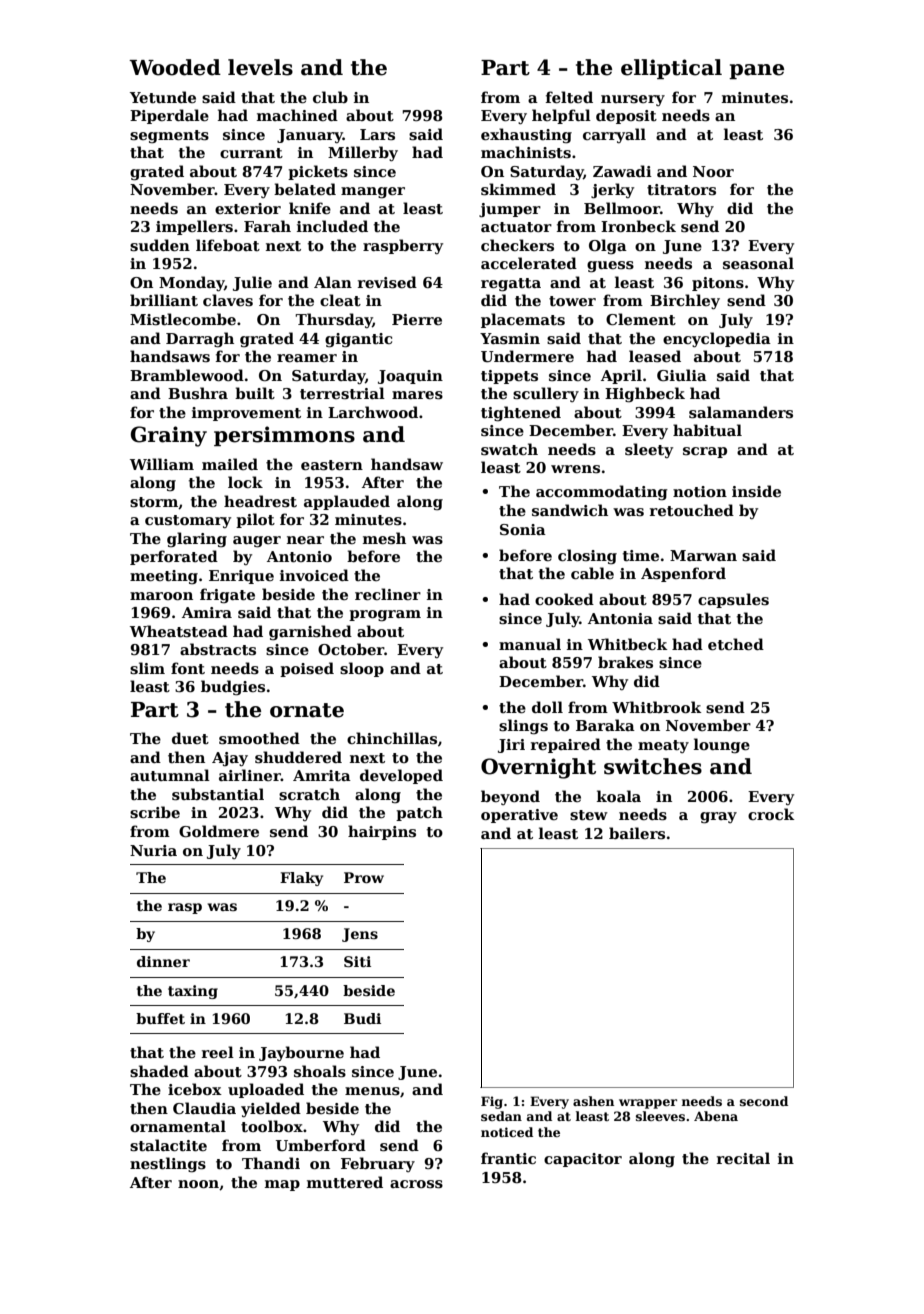 This document has width=924, height=1314. I want to click on noon, so click(198, 1184).
